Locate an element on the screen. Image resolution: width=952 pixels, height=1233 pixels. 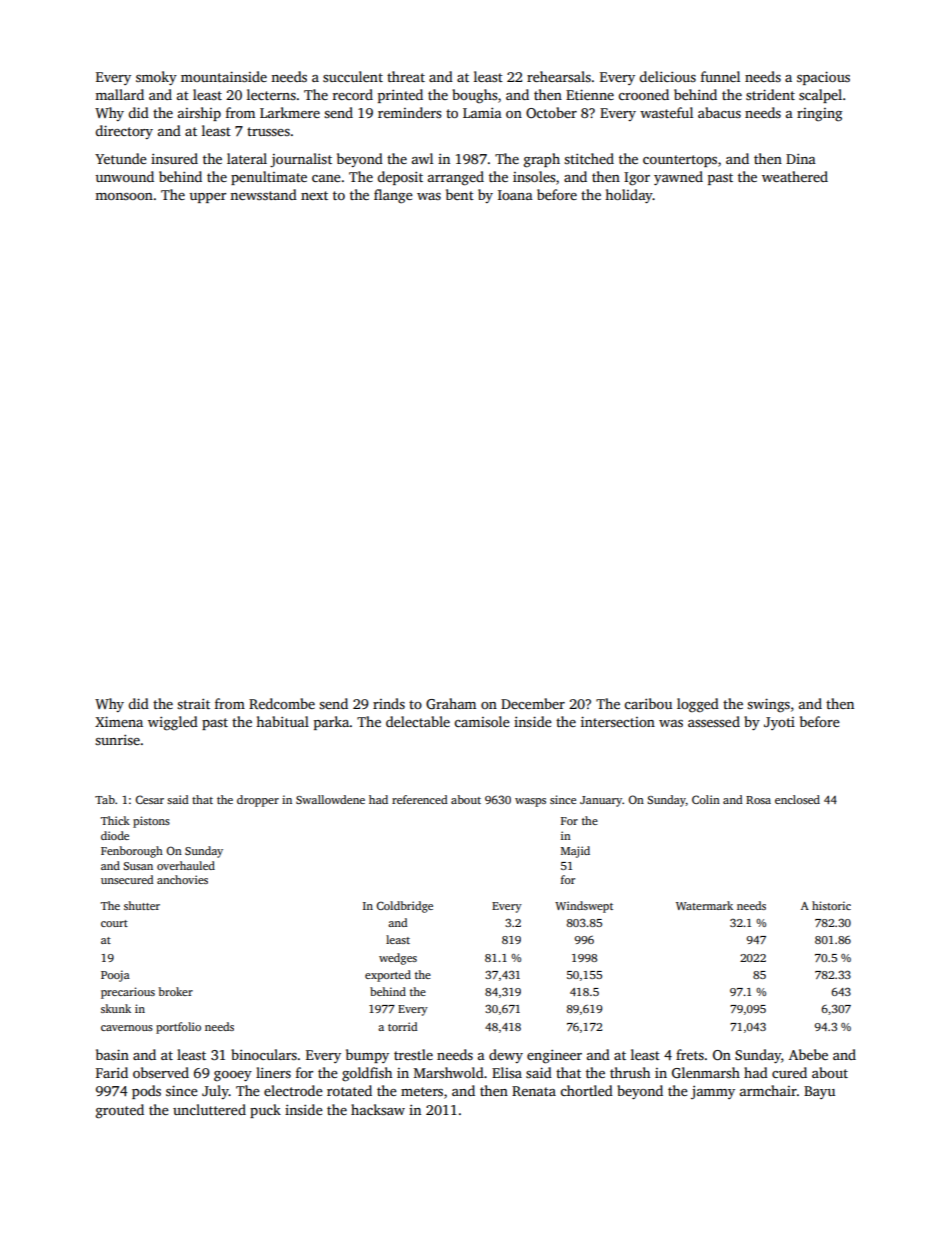
Dina is located at coordinates (801, 159).
